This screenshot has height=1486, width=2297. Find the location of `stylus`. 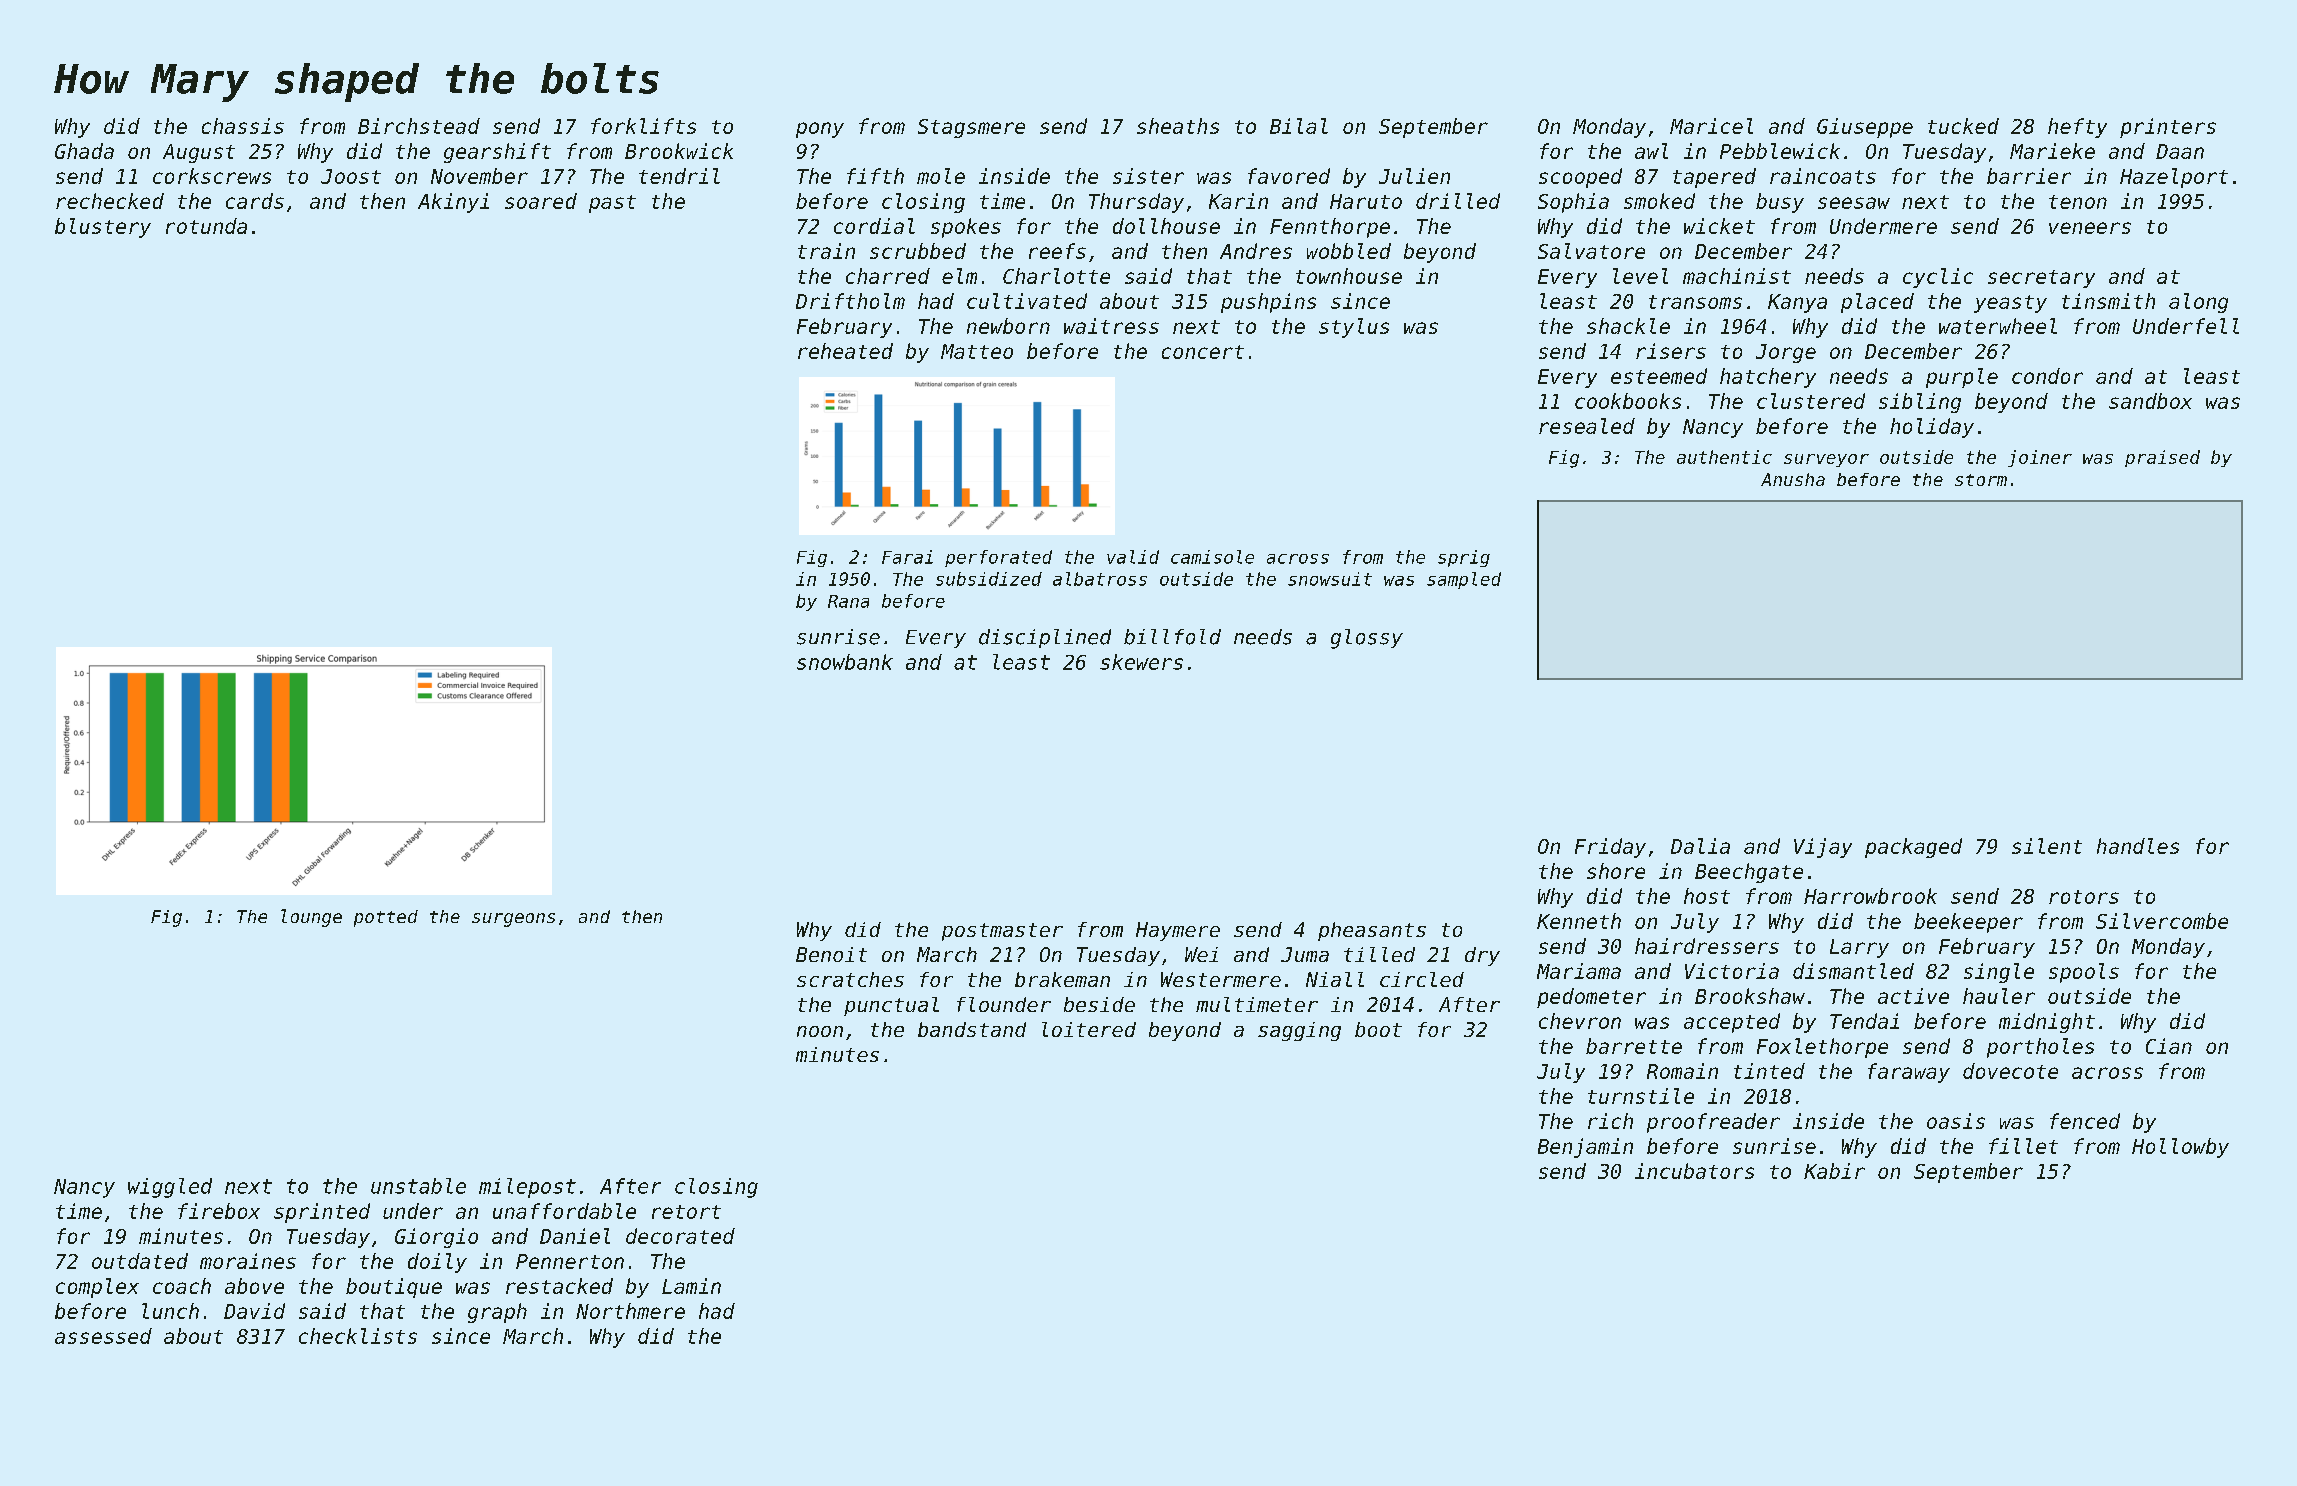

stylus is located at coordinates (1354, 328).
